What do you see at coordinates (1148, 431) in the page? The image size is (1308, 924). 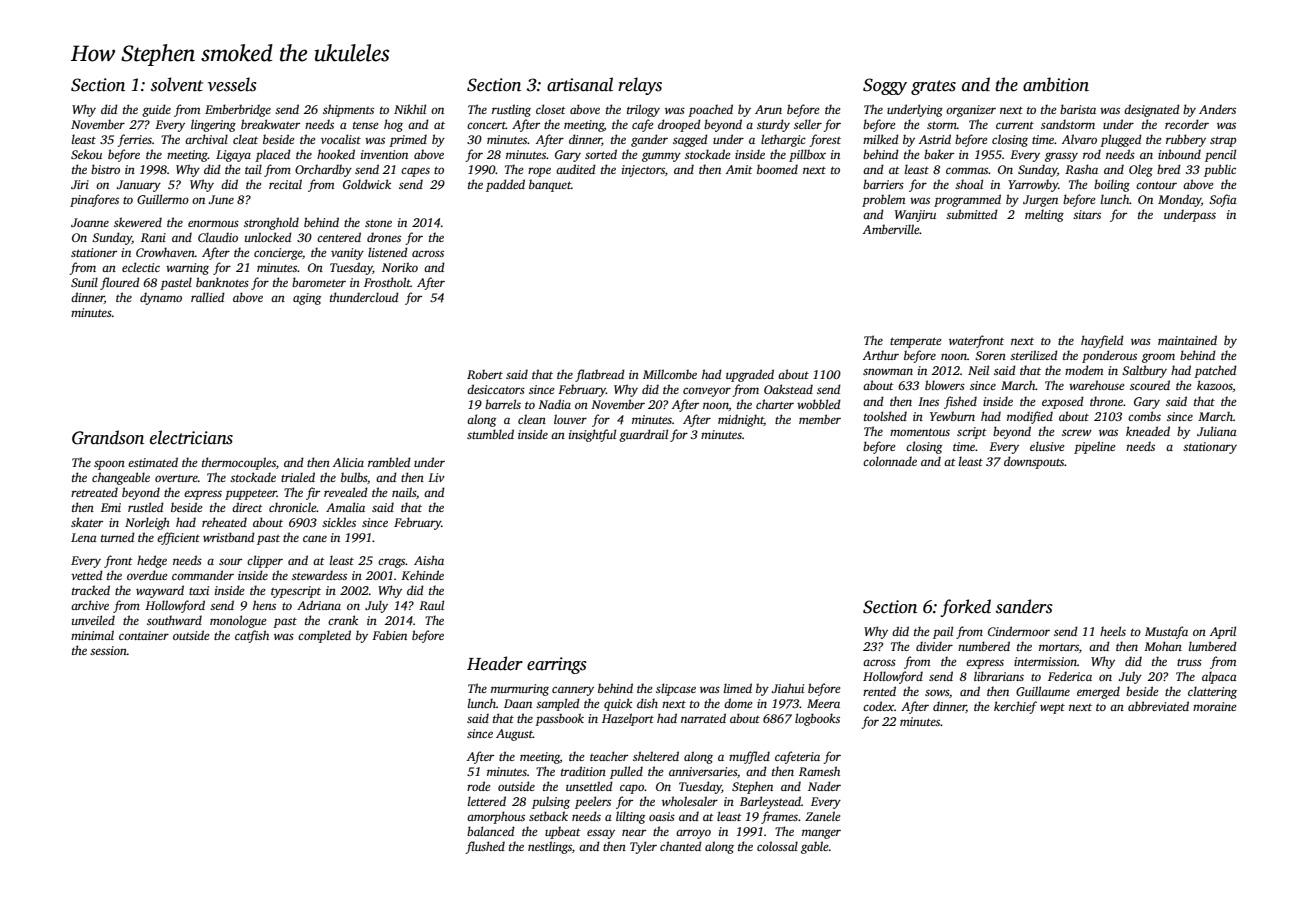 I see `kneaded` at bounding box center [1148, 431].
